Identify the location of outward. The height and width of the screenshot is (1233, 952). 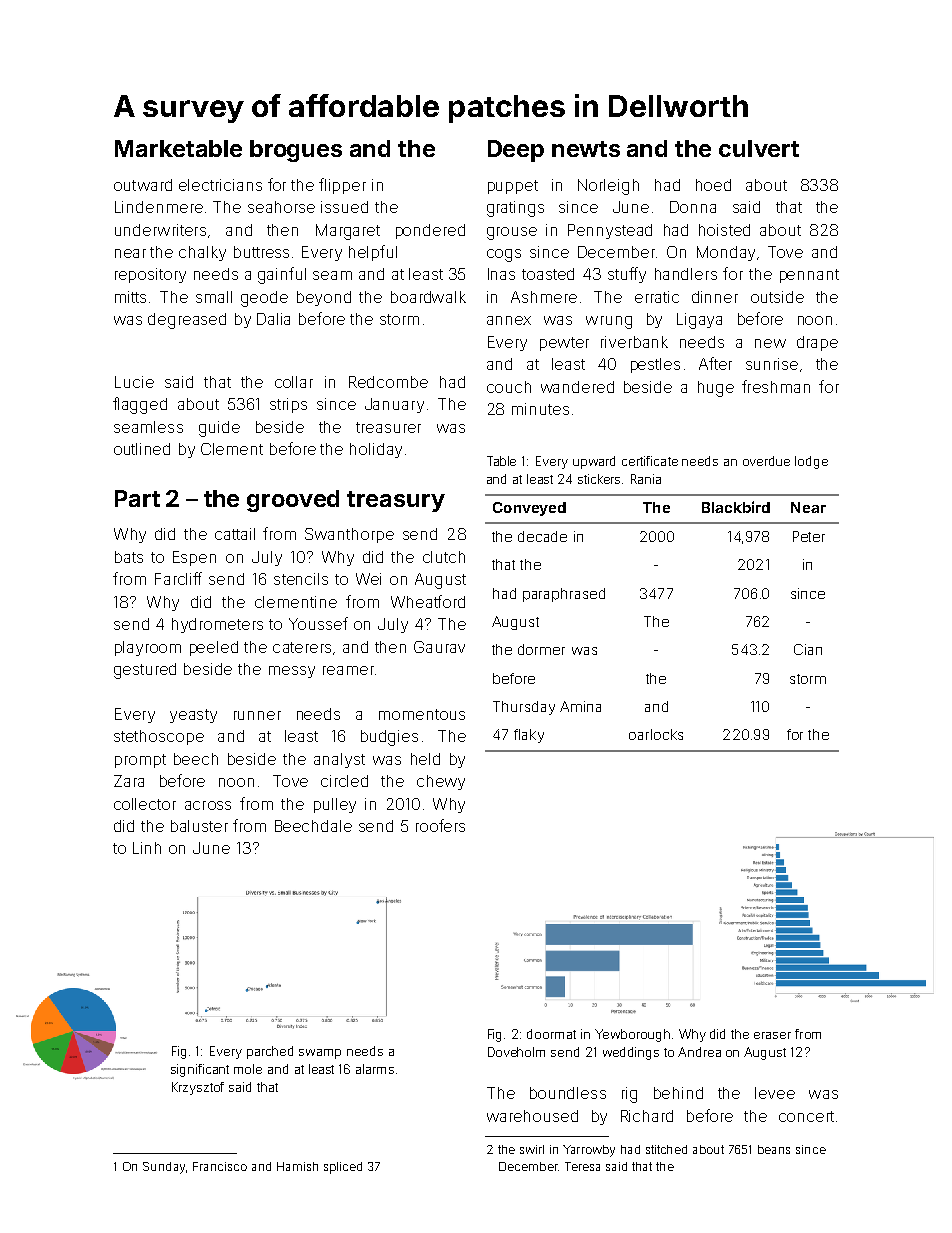
(143, 185).
